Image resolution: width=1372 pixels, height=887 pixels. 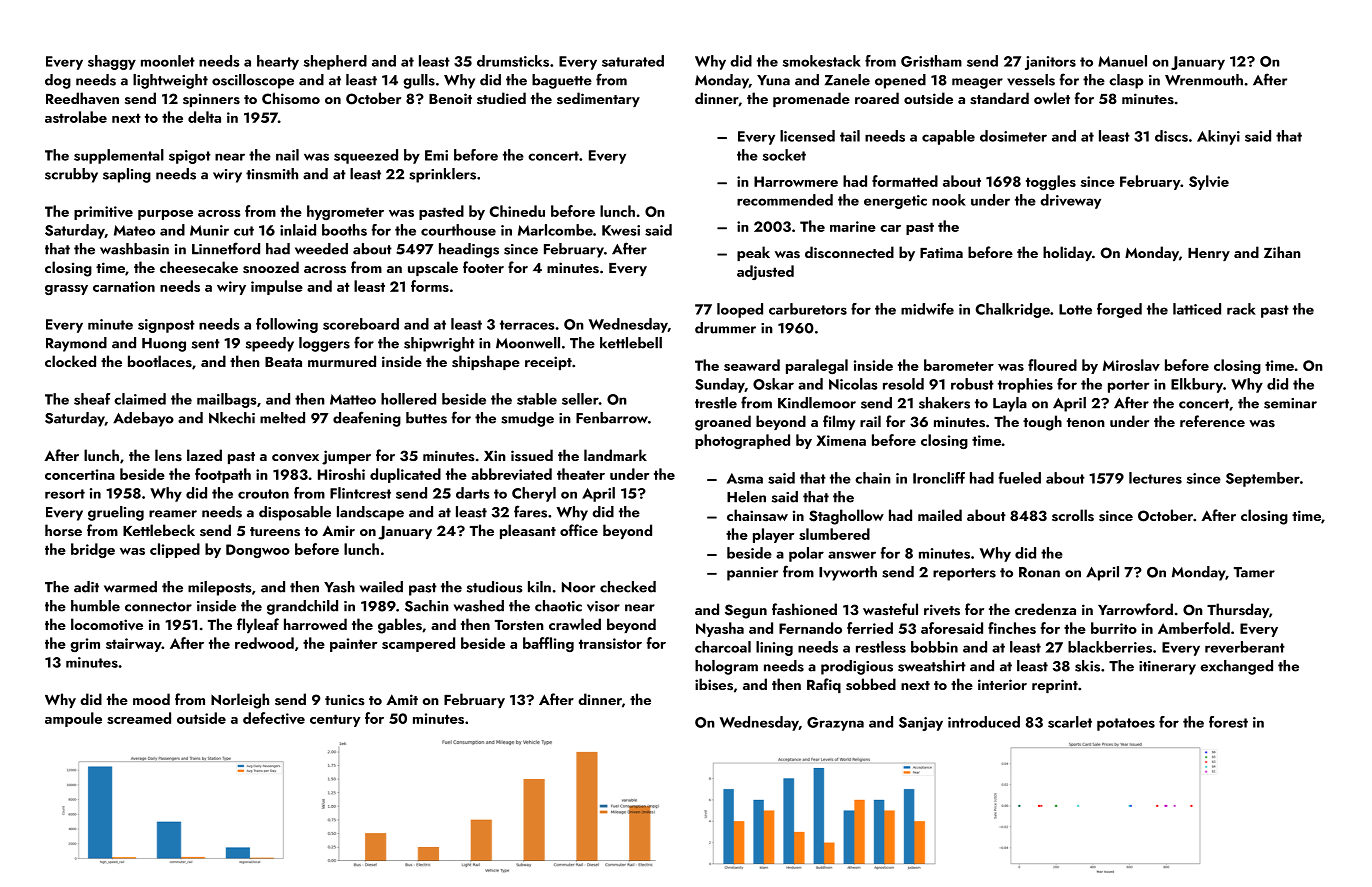 What do you see at coordinates (517, 211) in the page?
I see `Chinedu` at bounding box center [517, 211].
